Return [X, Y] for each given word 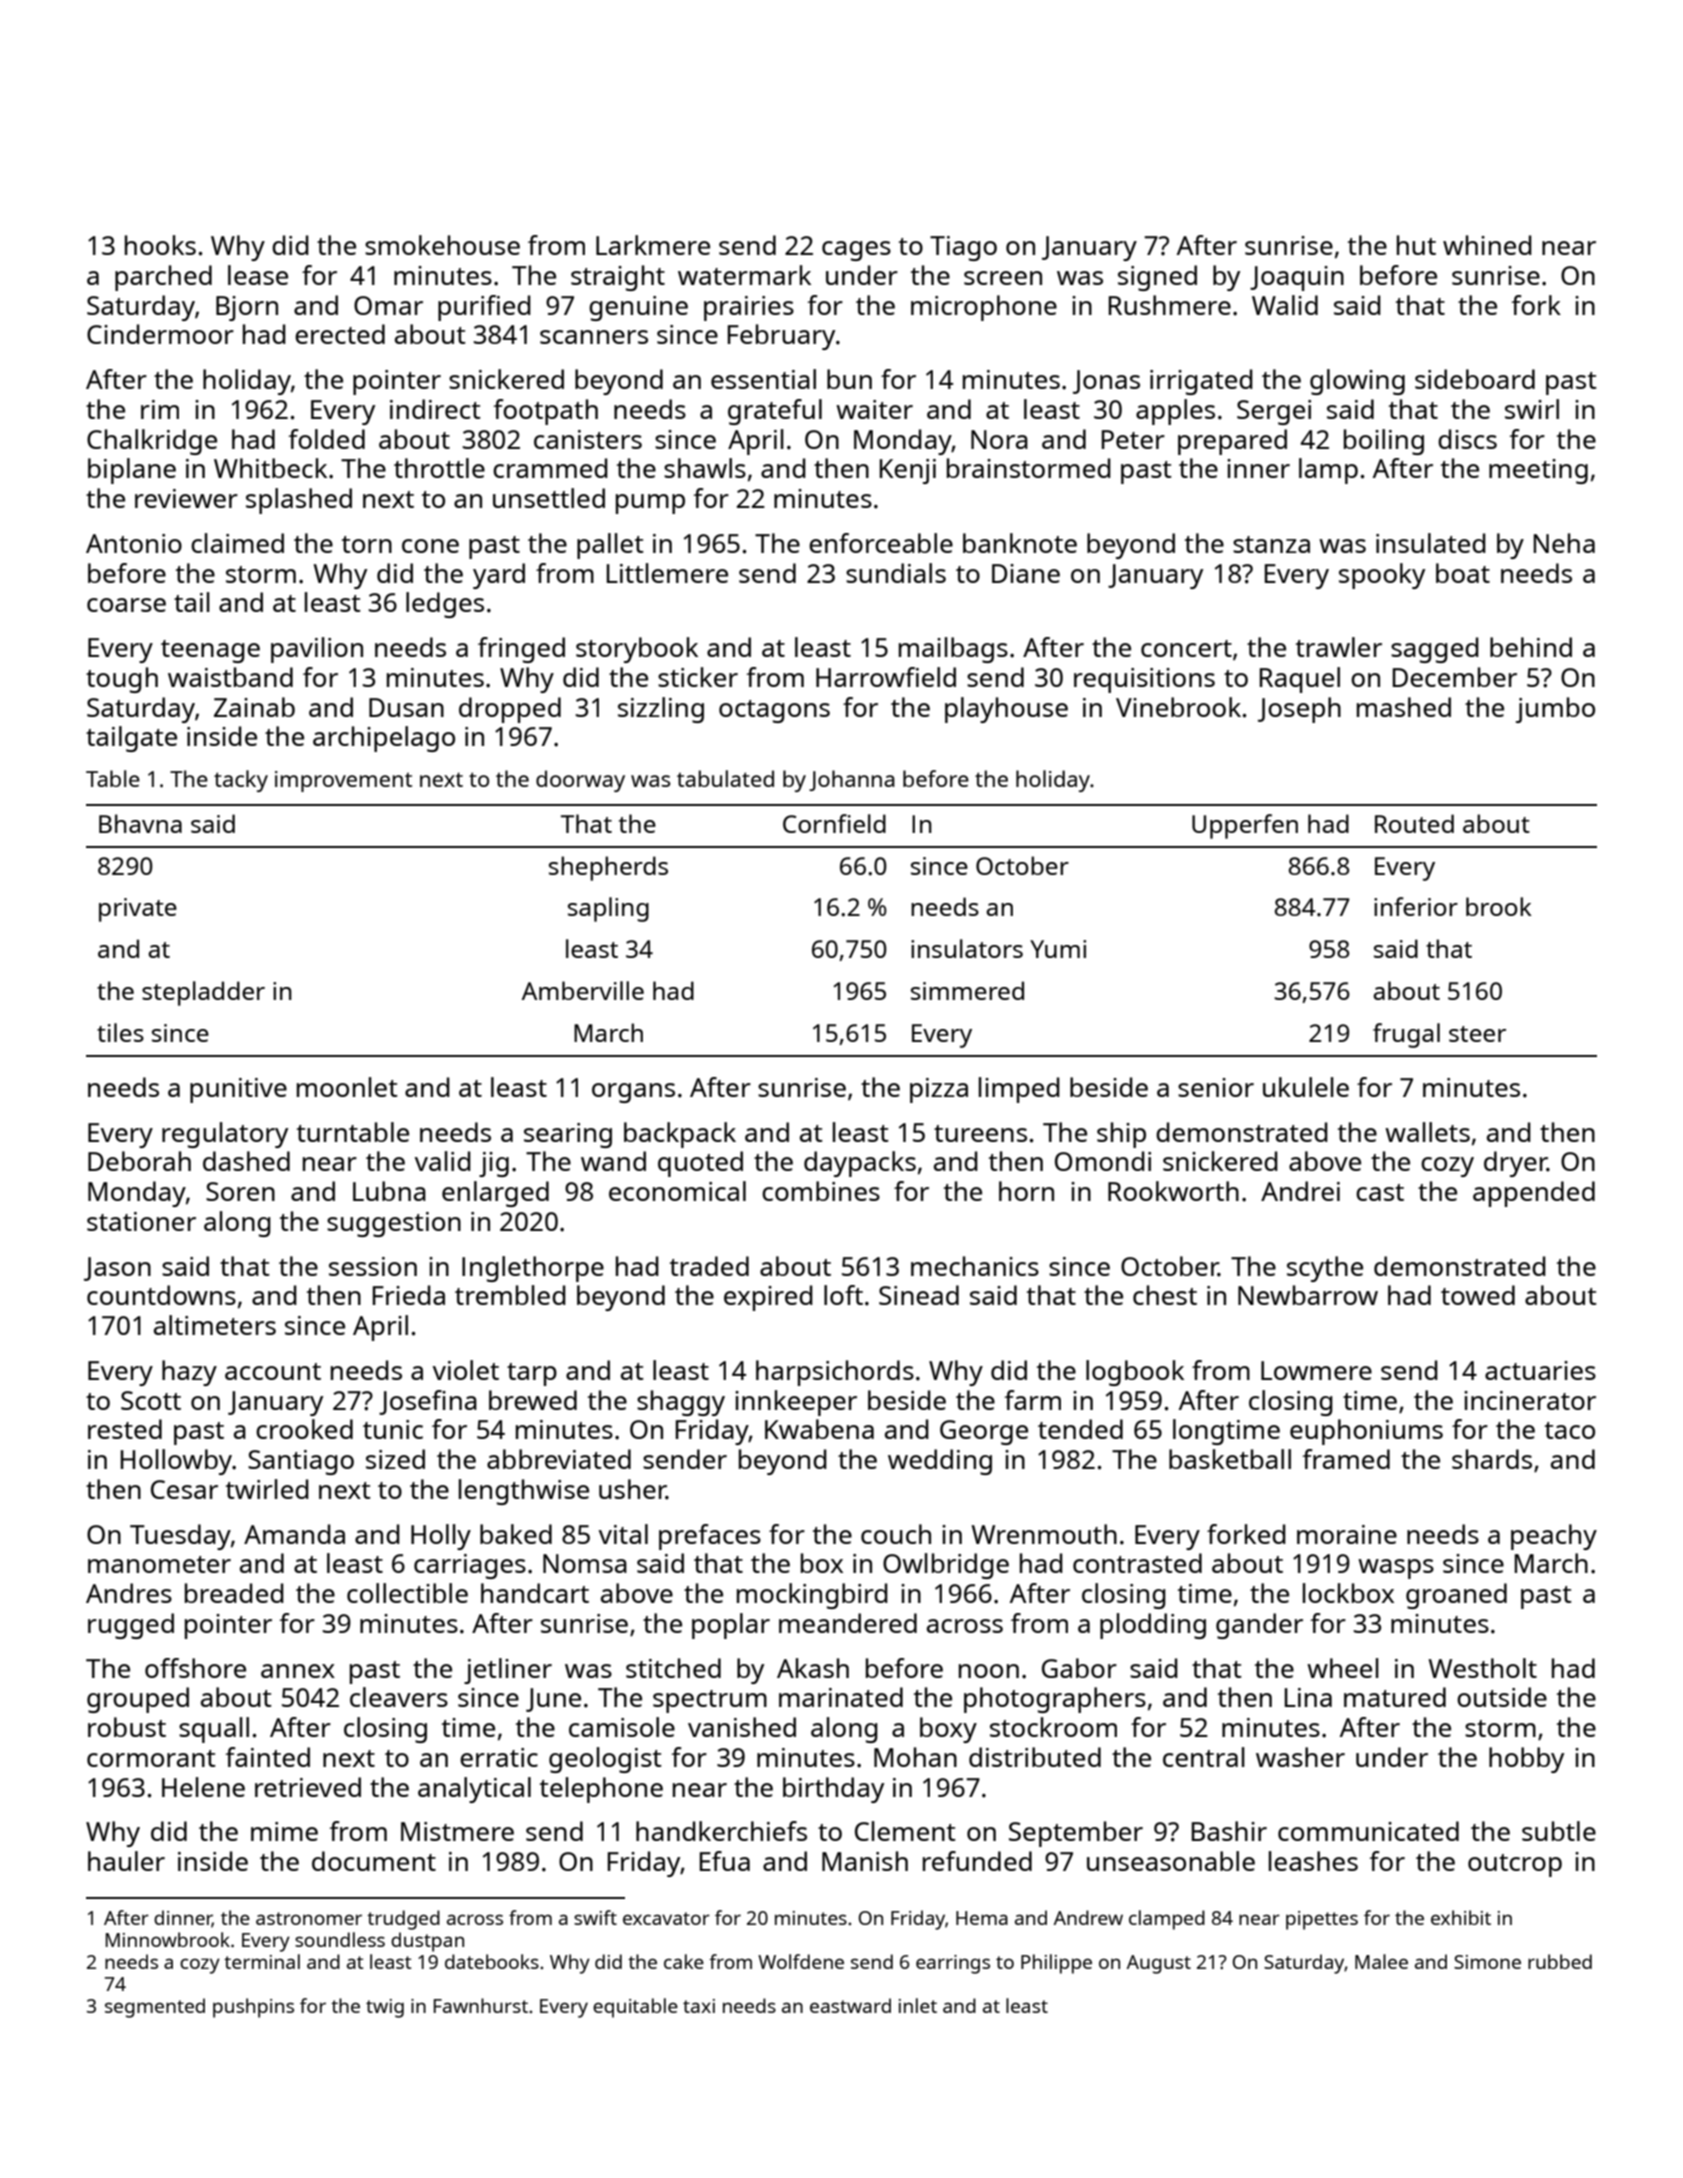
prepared [1232, 442]
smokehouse [442, 245]
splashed [299, 501]
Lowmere [1316, 1370]
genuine [638, 308]
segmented [155, 2008]
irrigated [1201, 382]
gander [1259, 1626]
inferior [1416, 906]
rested [125, 1429]
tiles [120, 1032]
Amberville [583, 990]
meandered [848, 1623]
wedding [940, 1462]
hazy [189, 1373]
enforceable [881, 543]
